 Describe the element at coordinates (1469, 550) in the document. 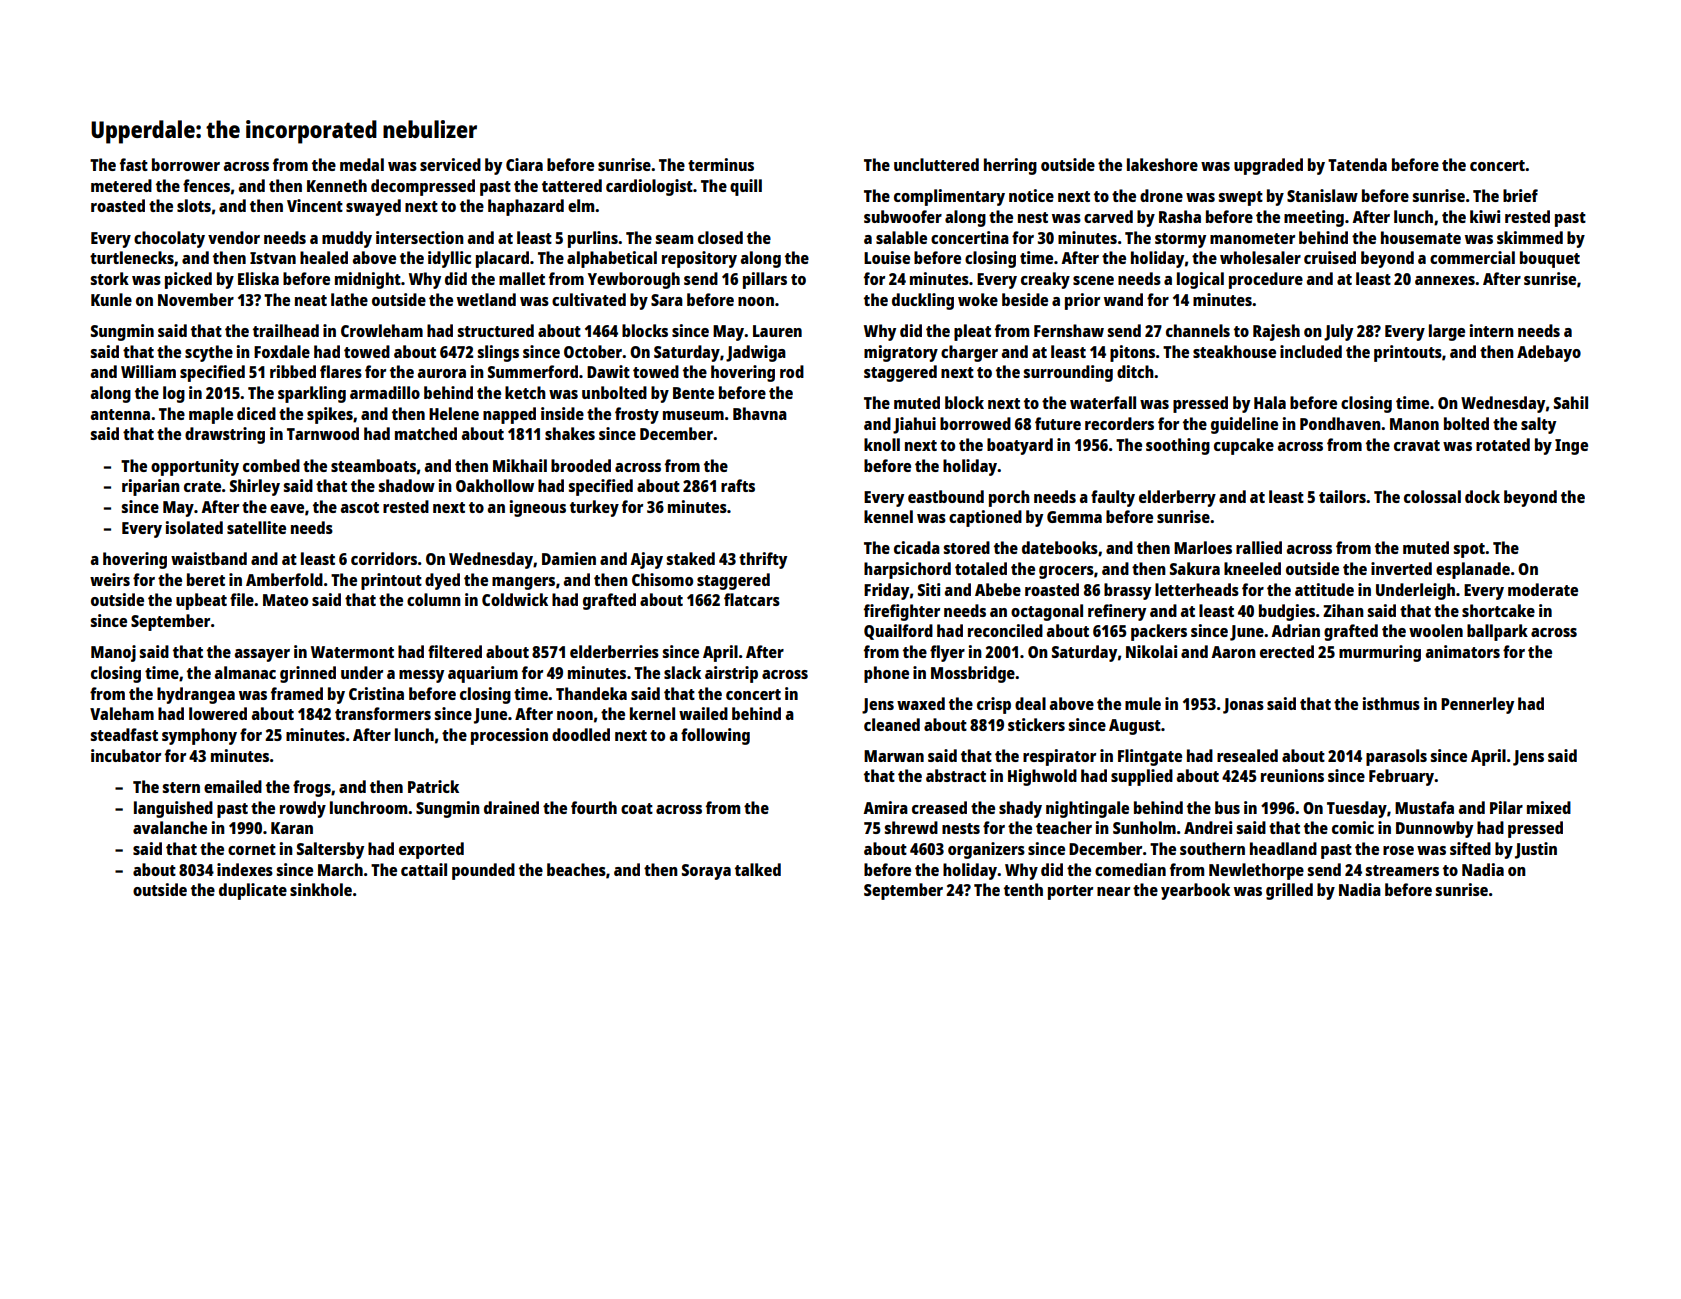

I see `spot` at that location.
